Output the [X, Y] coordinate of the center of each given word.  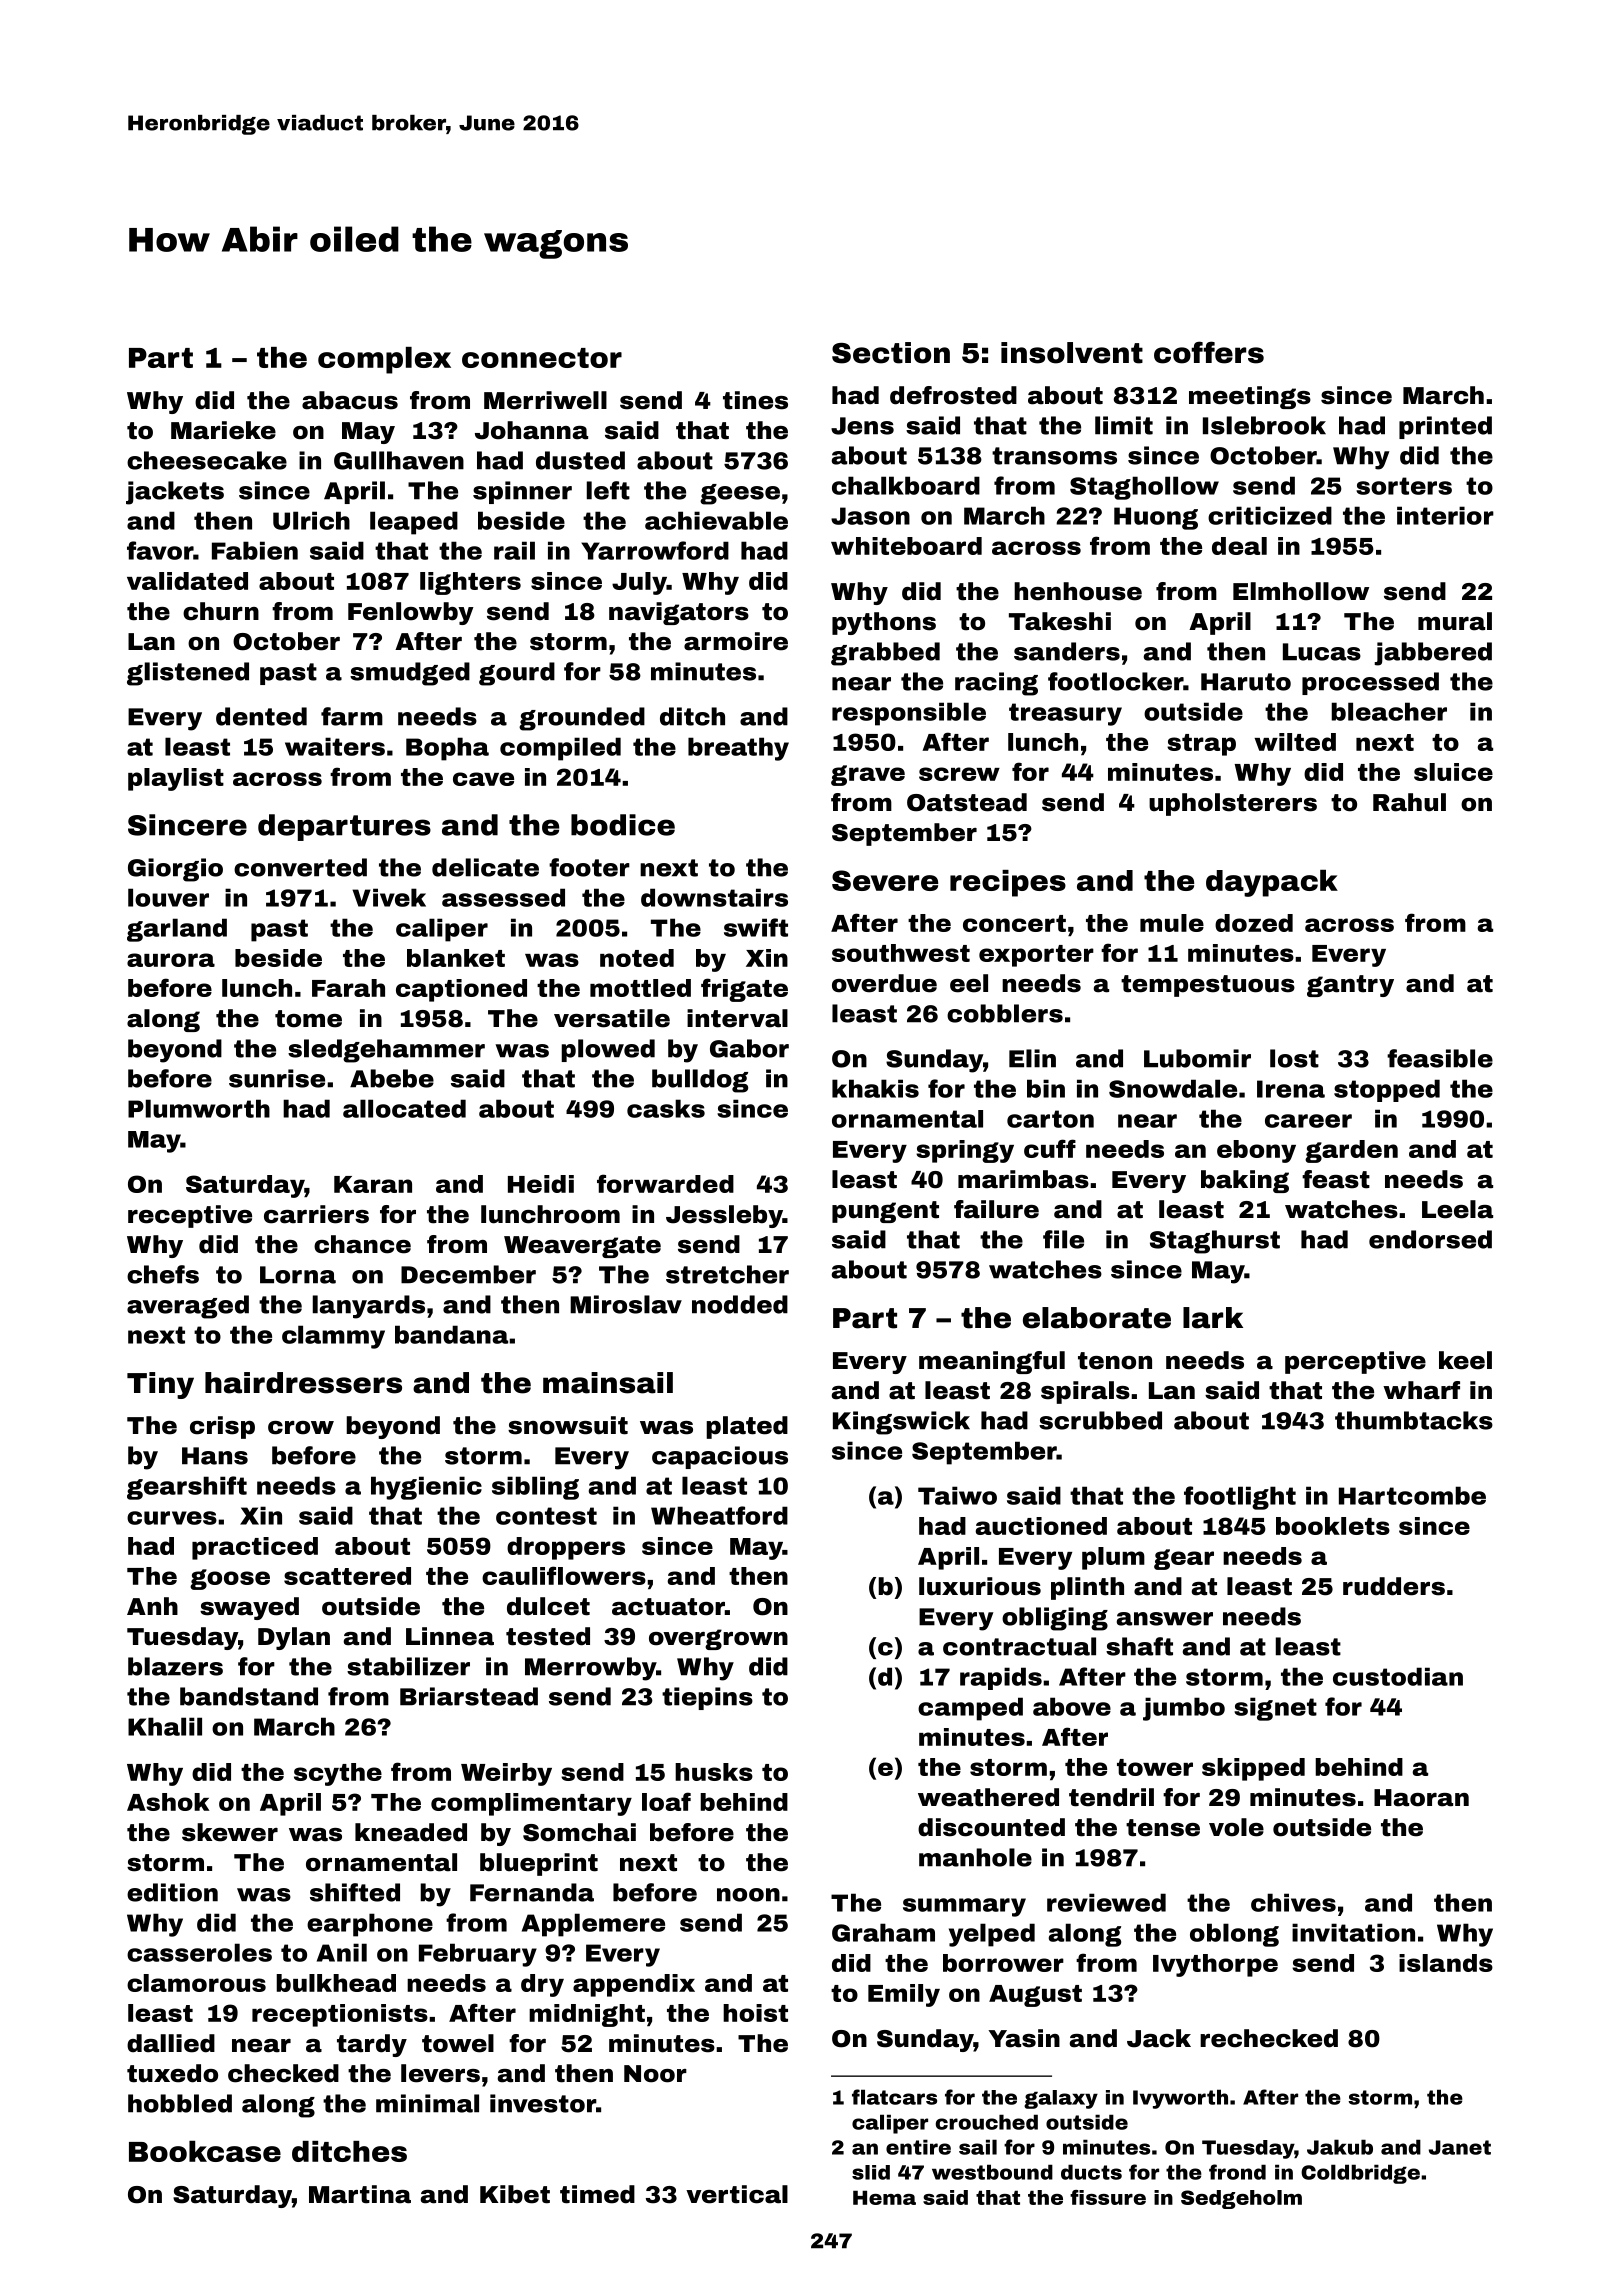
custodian [1398, 1676]
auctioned [1041, 1526]
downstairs [714, 897]
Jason [870, 516]
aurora [171, 960]
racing [996, 684]
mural [1455, 621]
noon [748, 1895]
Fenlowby [411, 613]
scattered [347, 1576]
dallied [171, 2043]
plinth [1087, 1588]
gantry [1350, 986]
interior [1445, 515]
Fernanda [532, 1892]
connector [542, 358]
